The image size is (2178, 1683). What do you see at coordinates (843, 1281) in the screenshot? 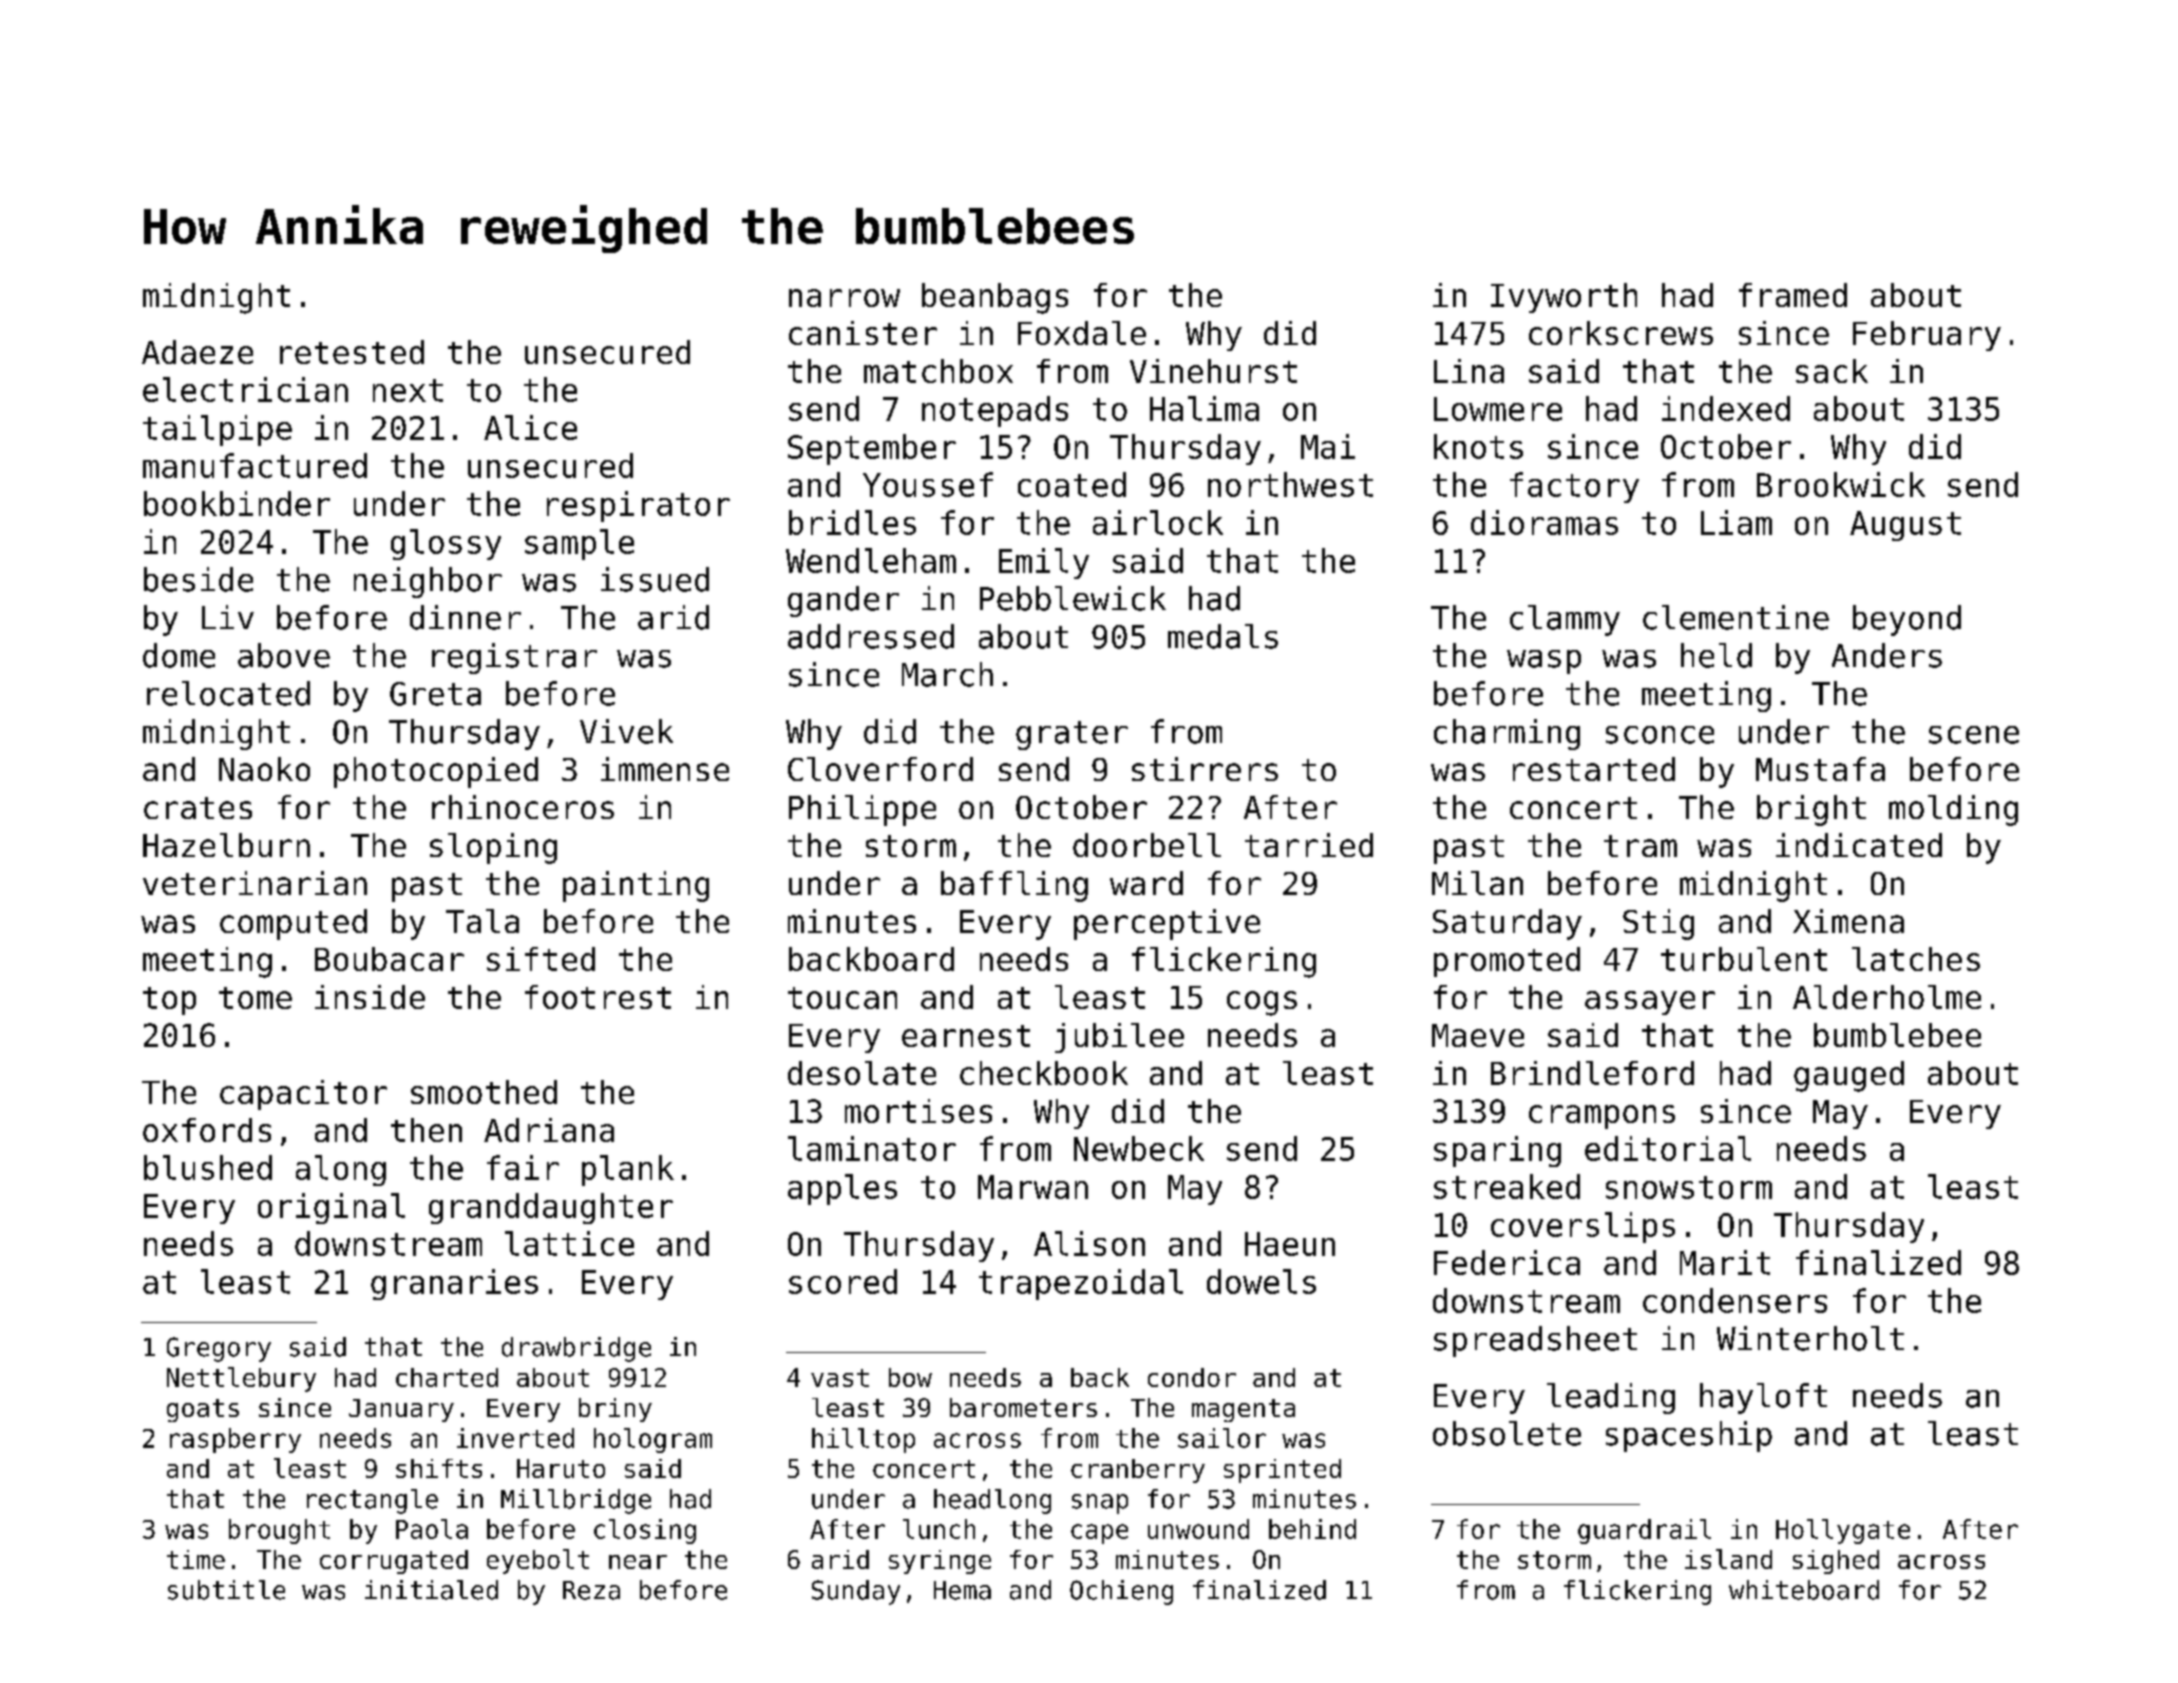
I see `scored` at bounding box center [843, 1281].
